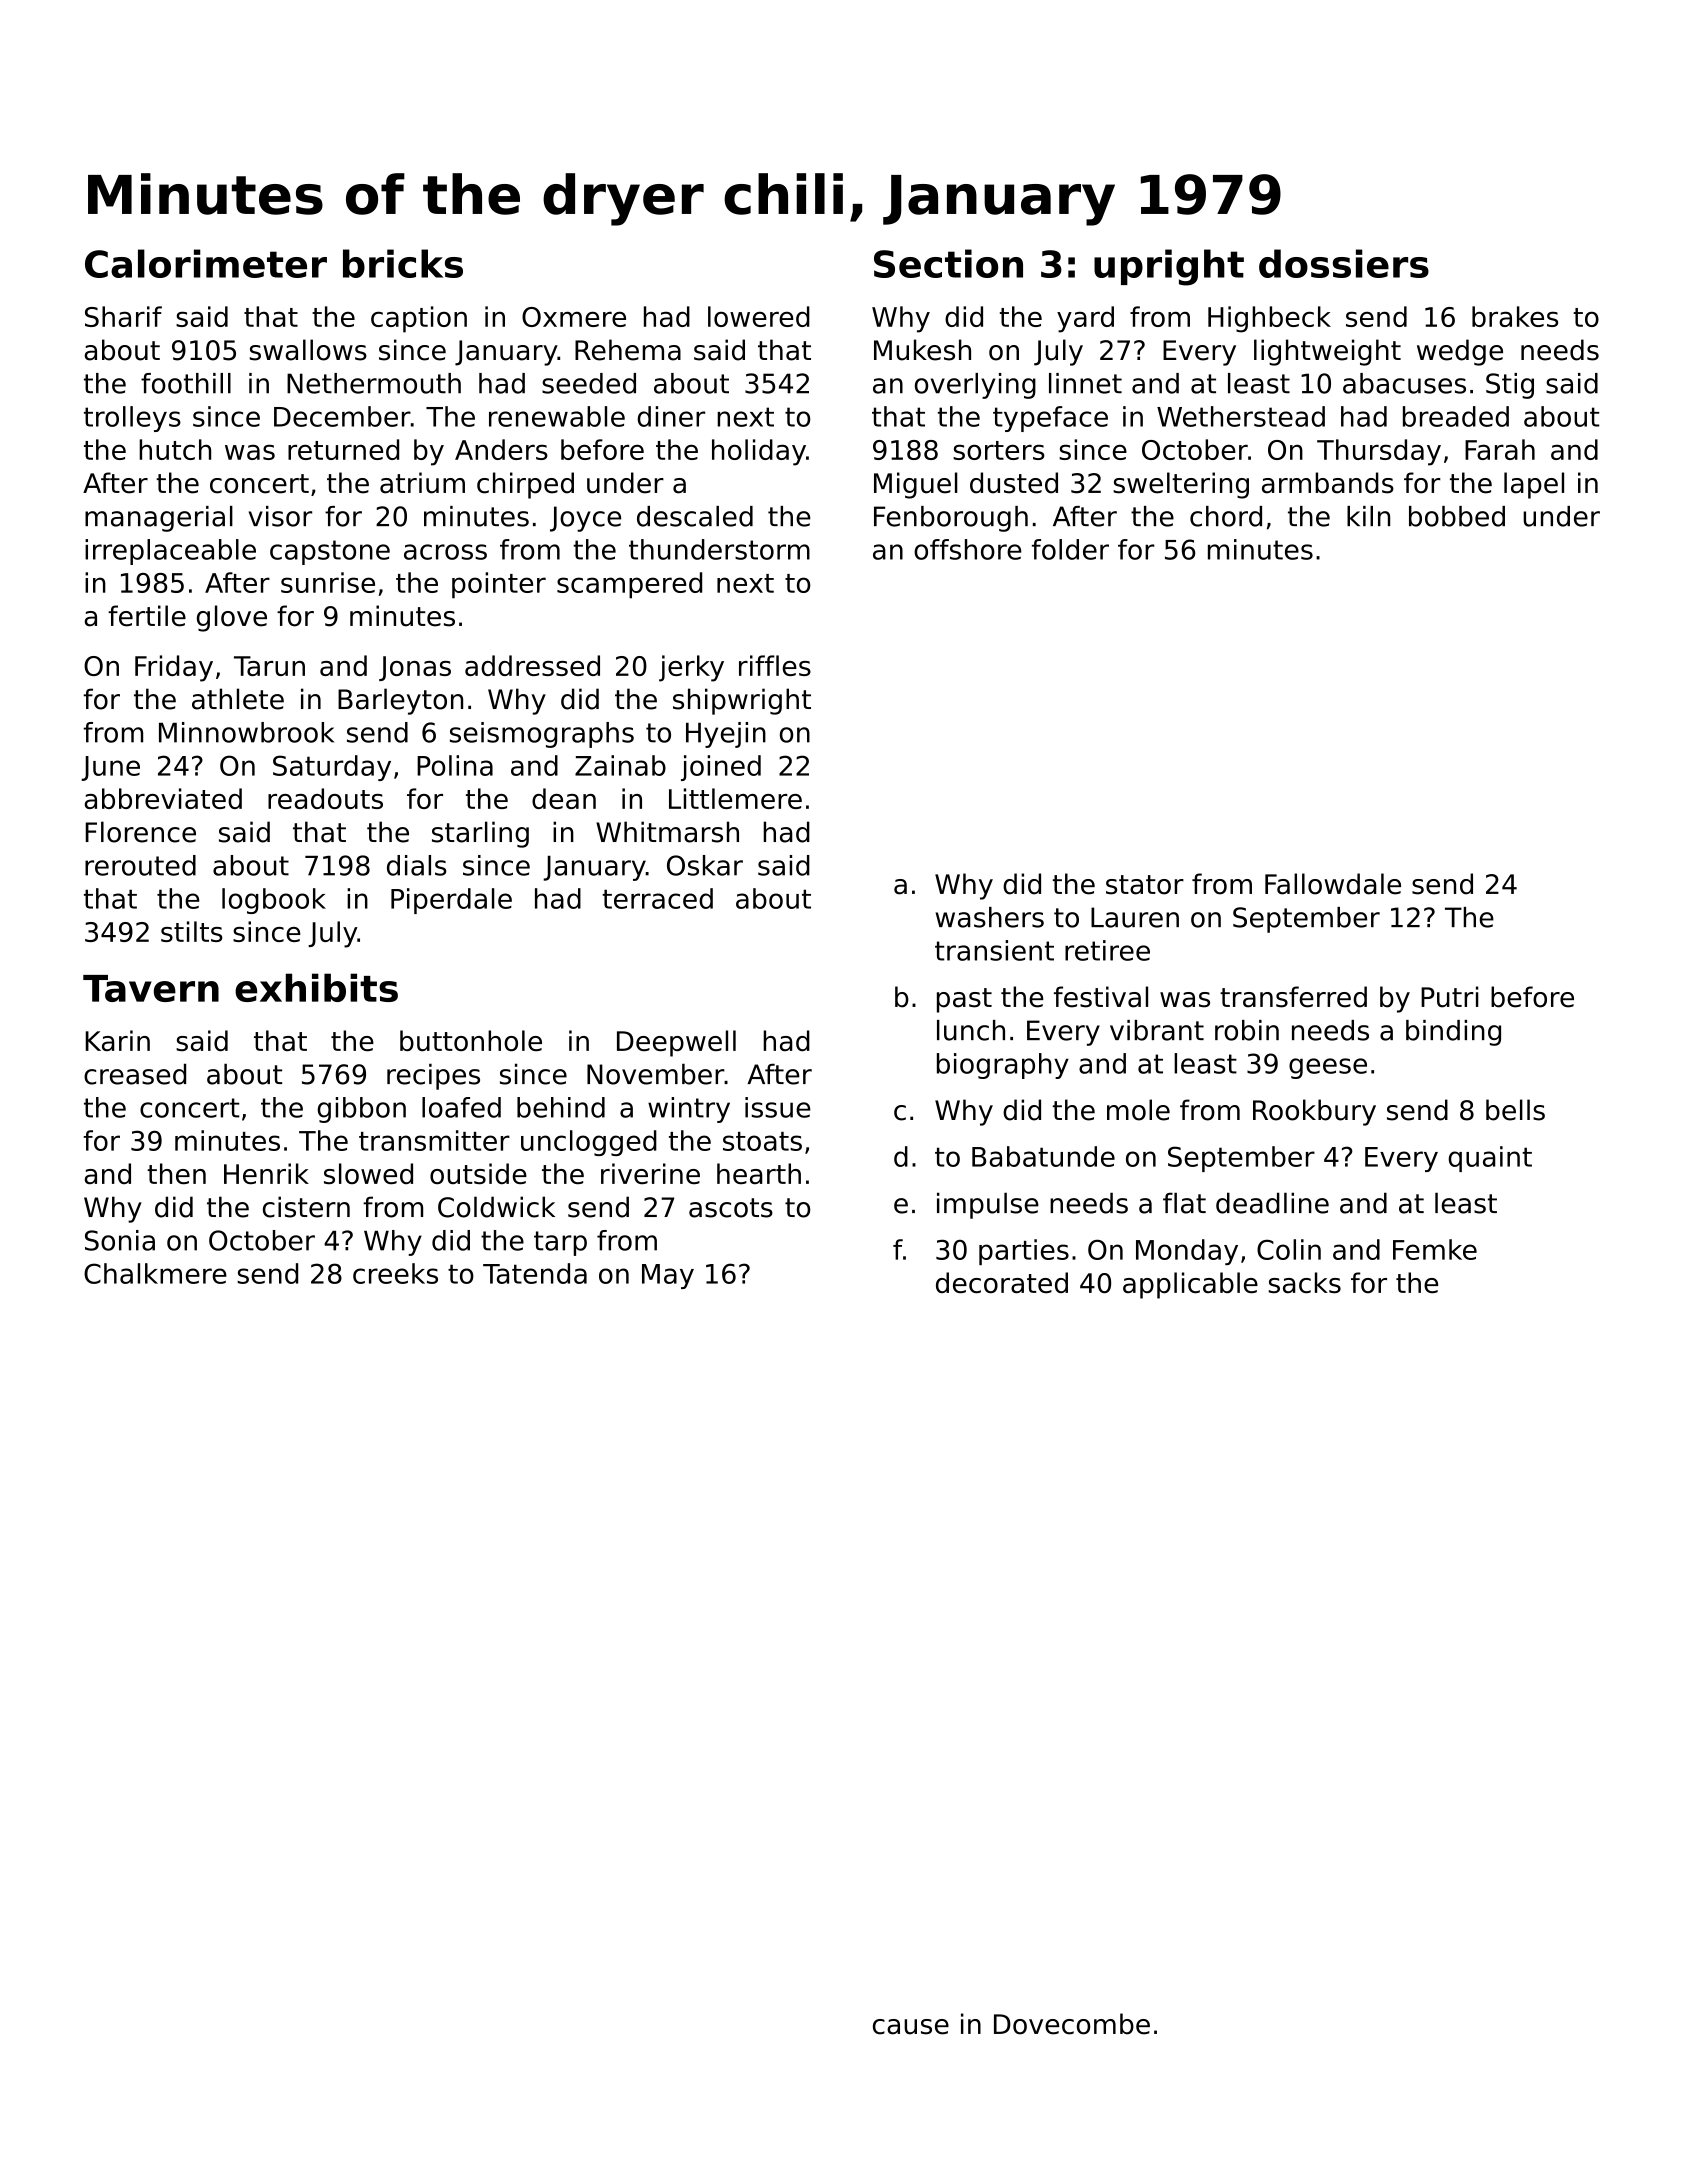  I want to click on issue, so click(778, 1107).
